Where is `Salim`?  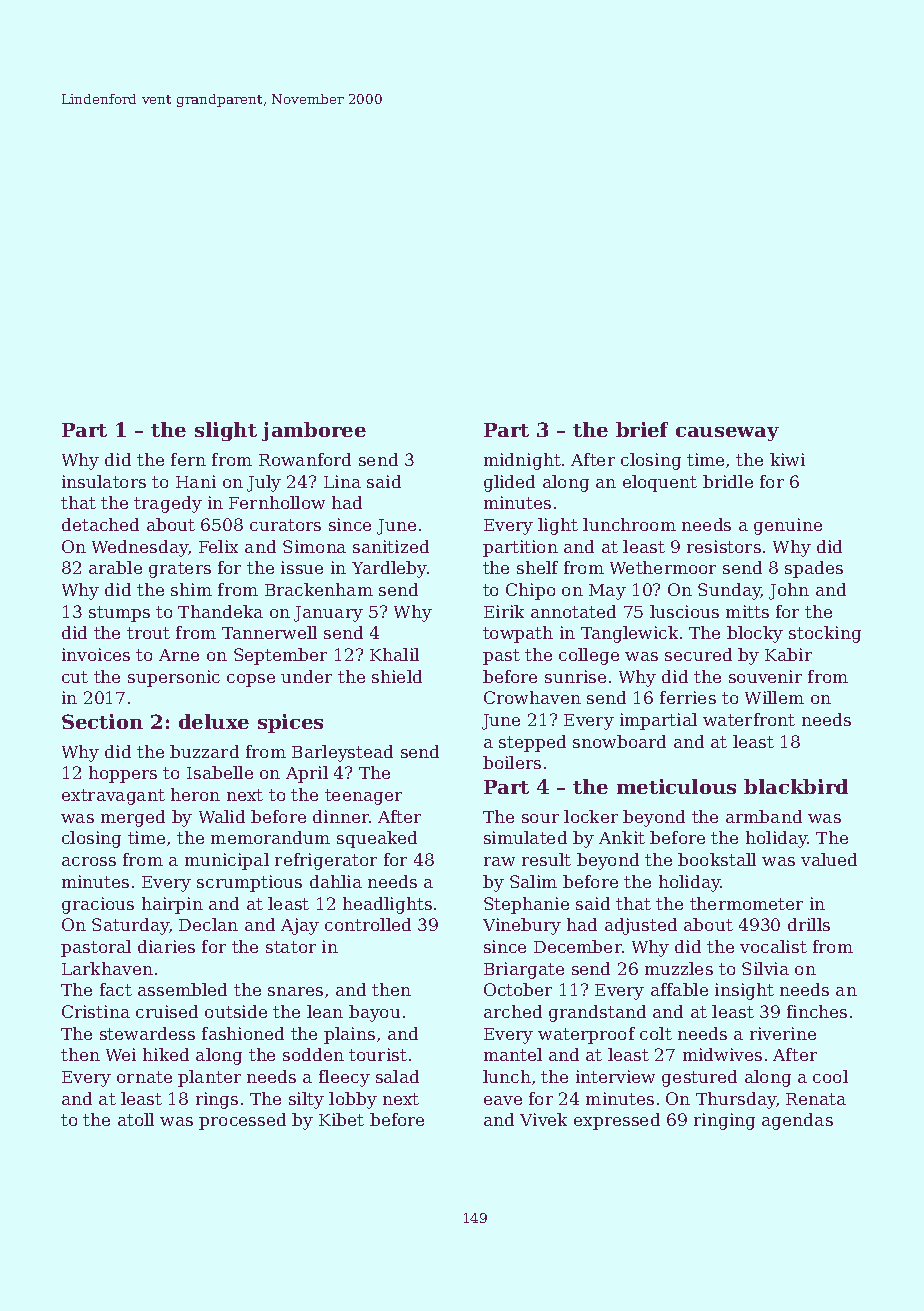 Salim is located at coordinates (533, 881).
